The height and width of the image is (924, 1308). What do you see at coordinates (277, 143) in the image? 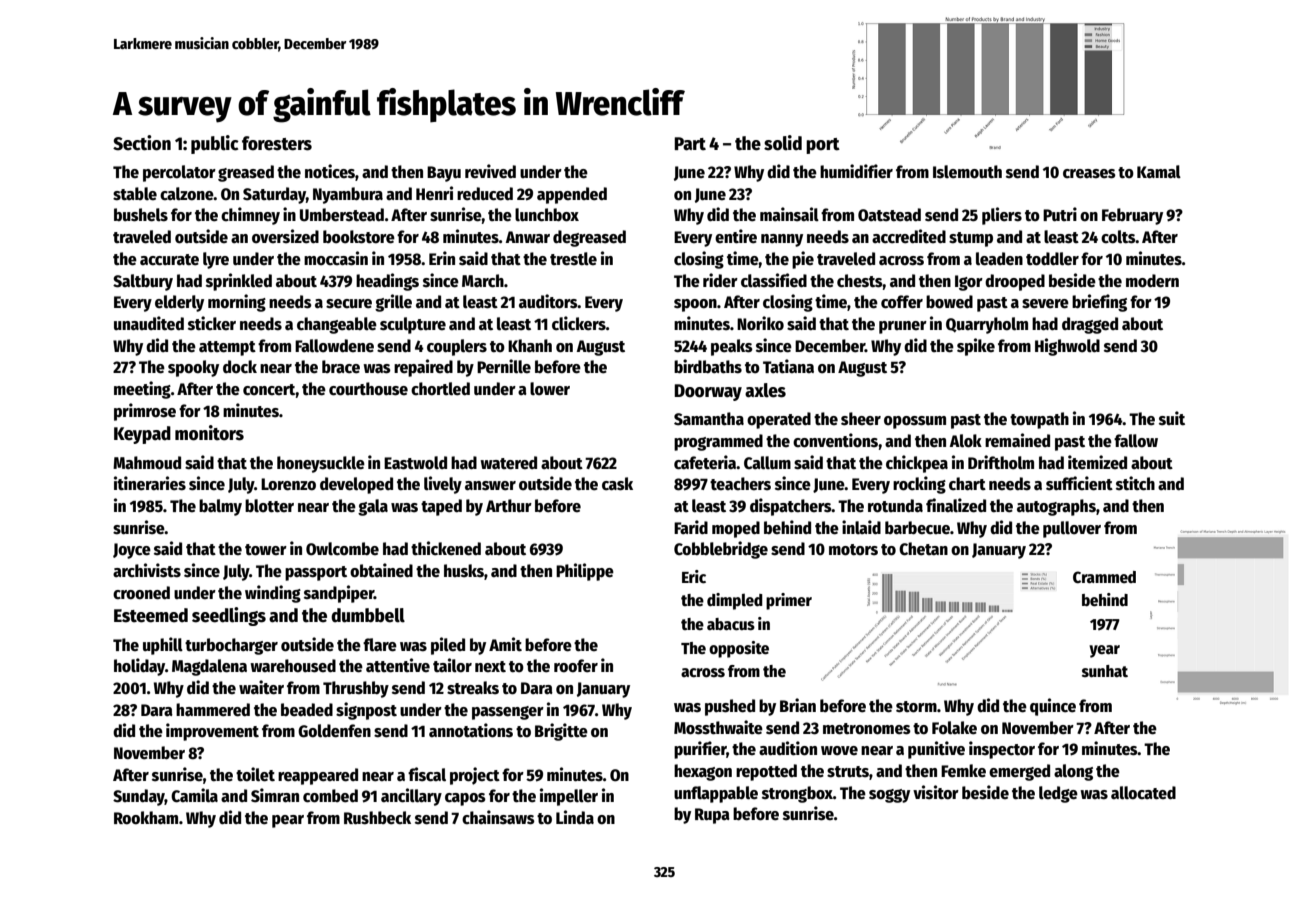
I see `foresters` at bounding box center [277, 143].
